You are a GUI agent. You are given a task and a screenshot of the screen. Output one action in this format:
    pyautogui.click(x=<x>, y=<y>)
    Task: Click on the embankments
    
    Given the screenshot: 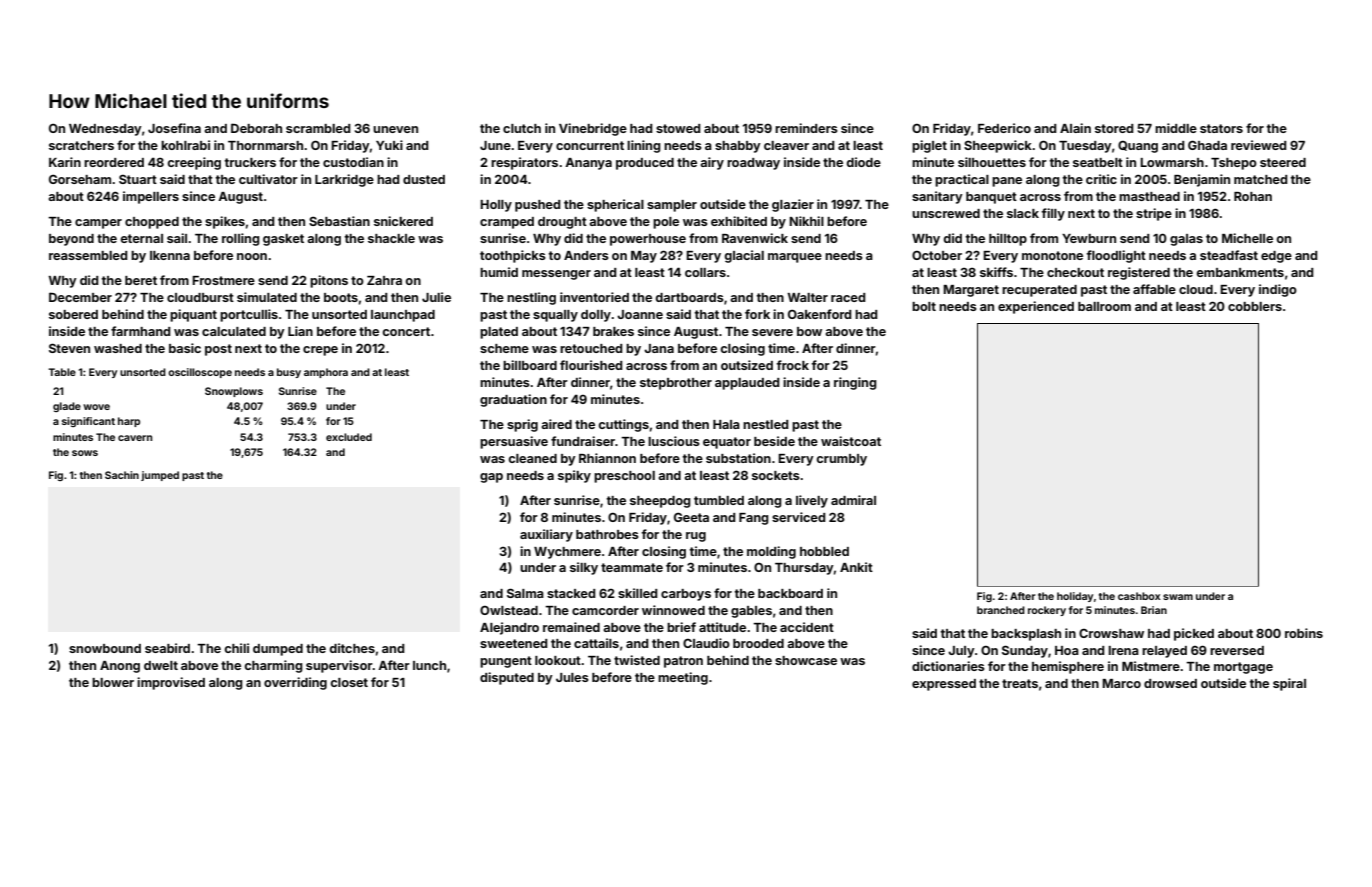 What is the action you would take?
    pyautogui.click(x=1240, y=272)
